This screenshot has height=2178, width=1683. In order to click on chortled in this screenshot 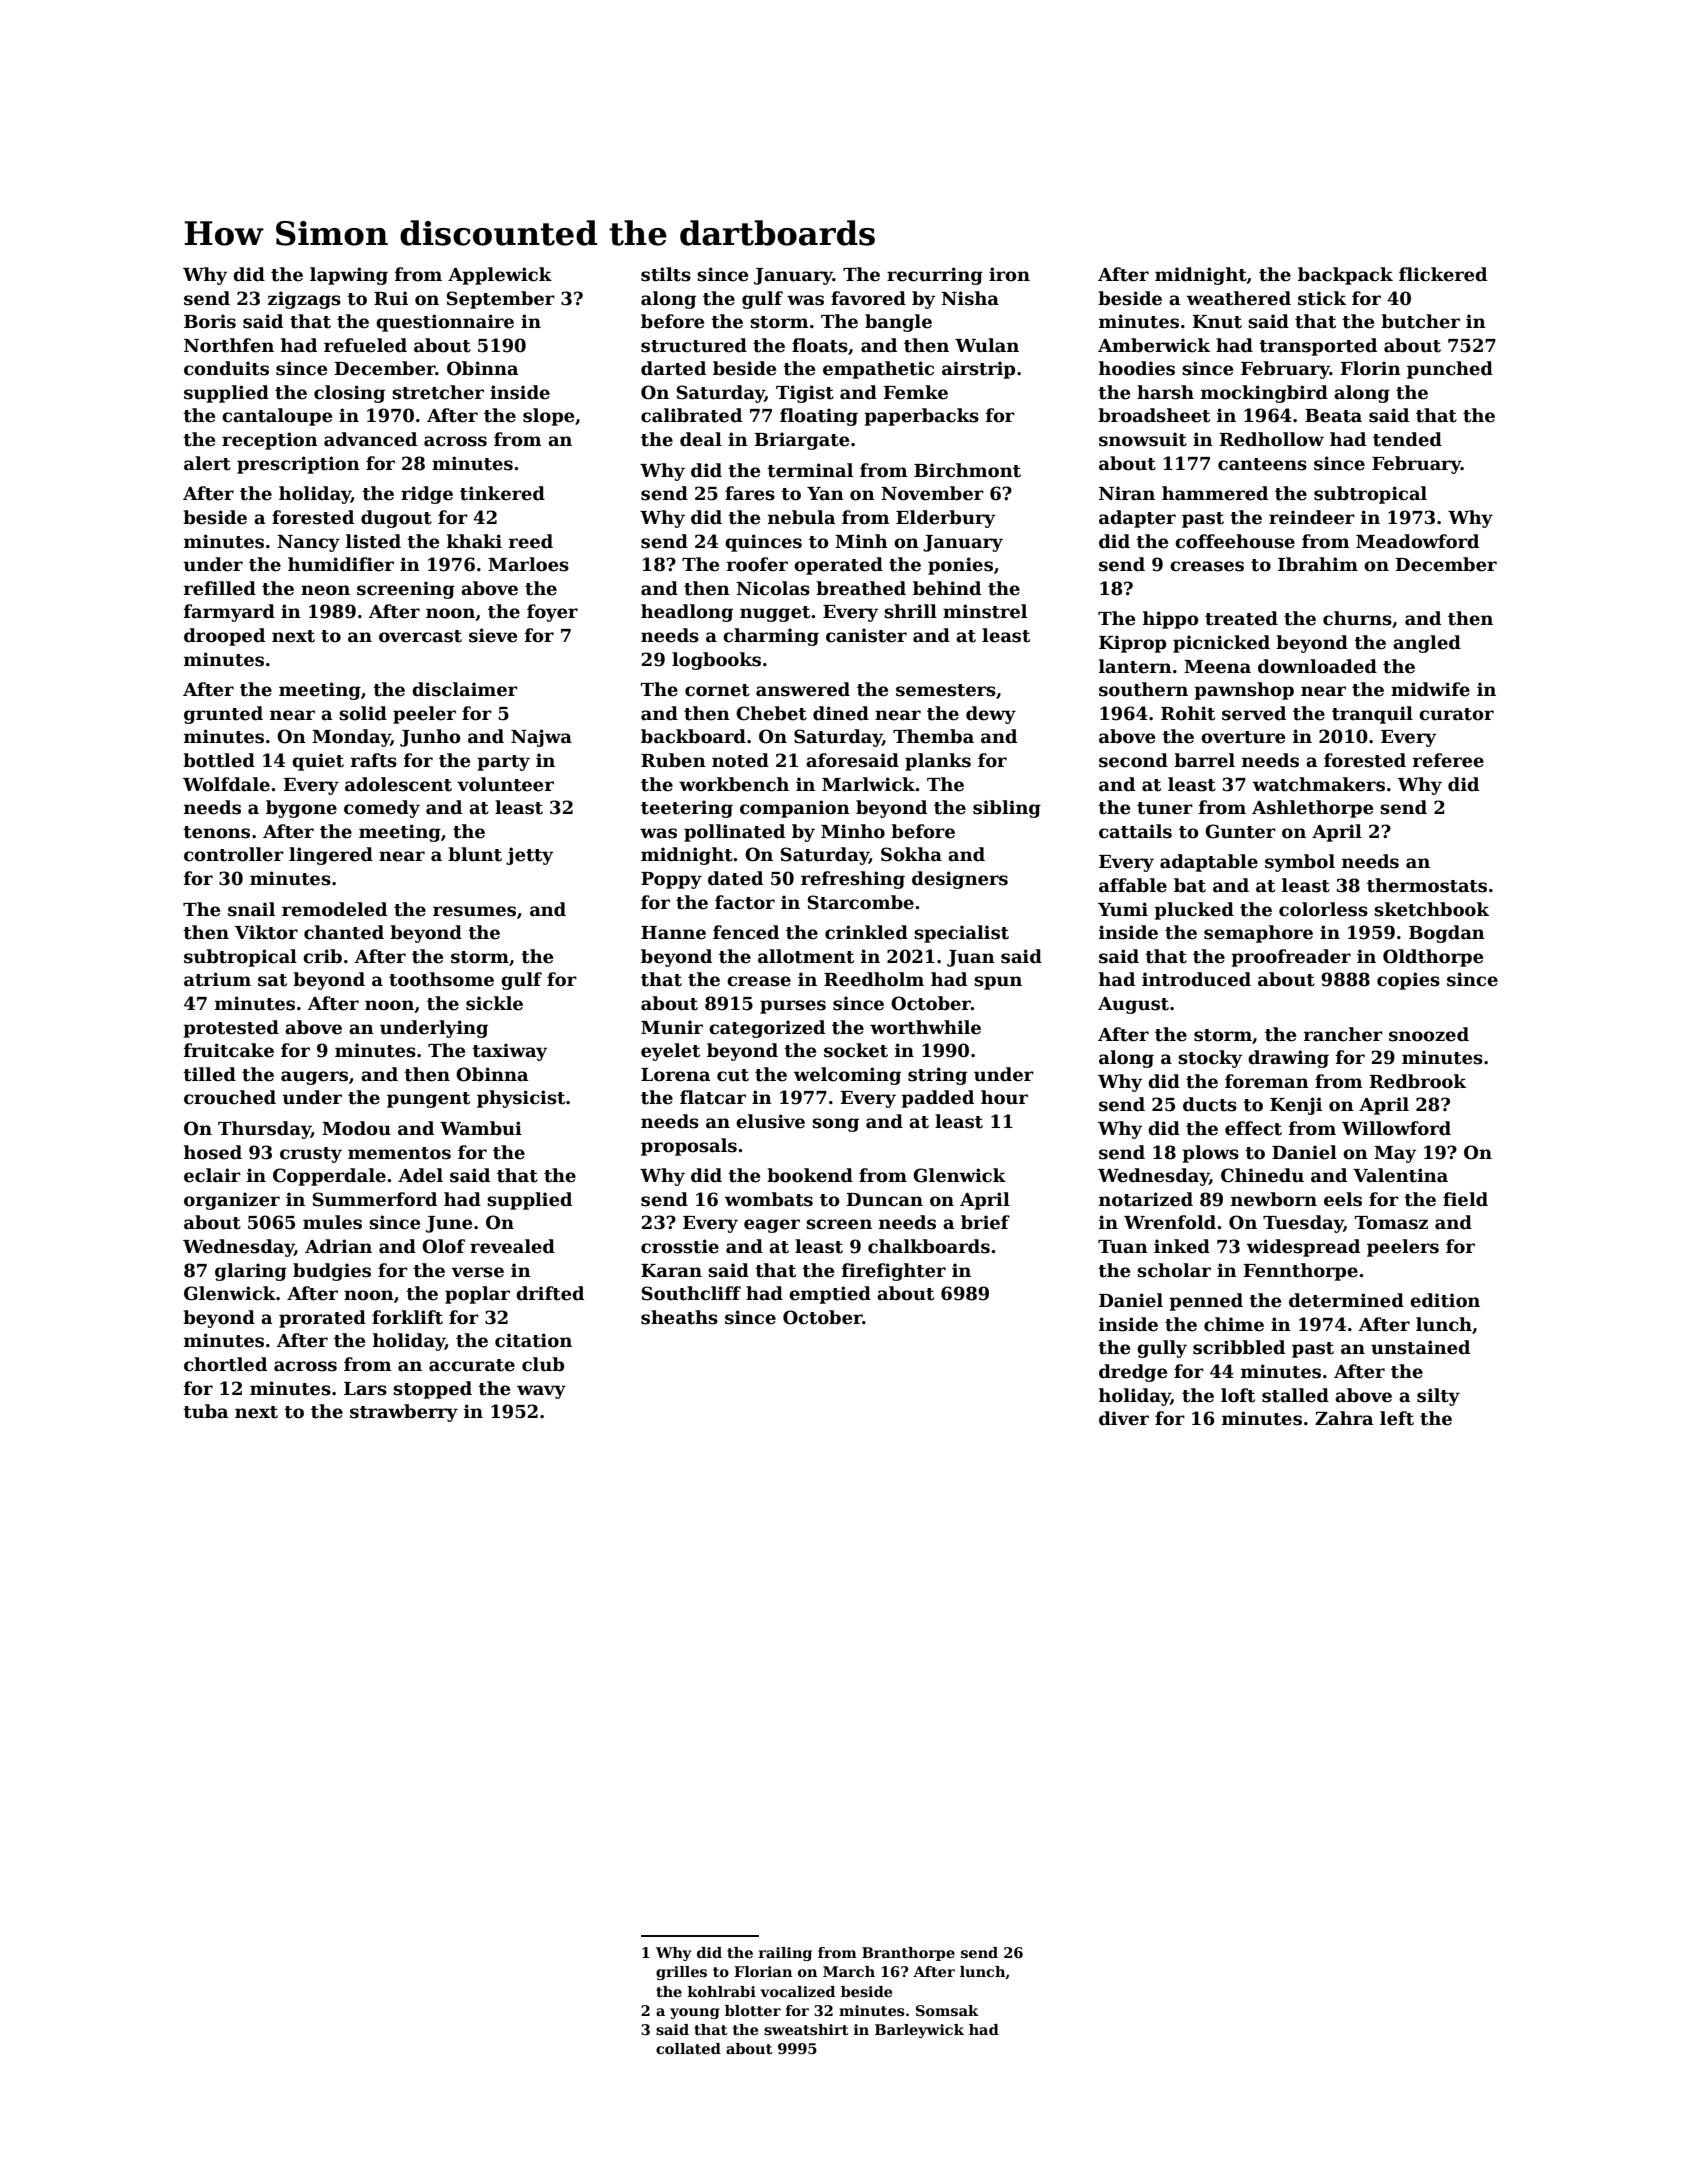, I will do `click(225, 1364)`.
